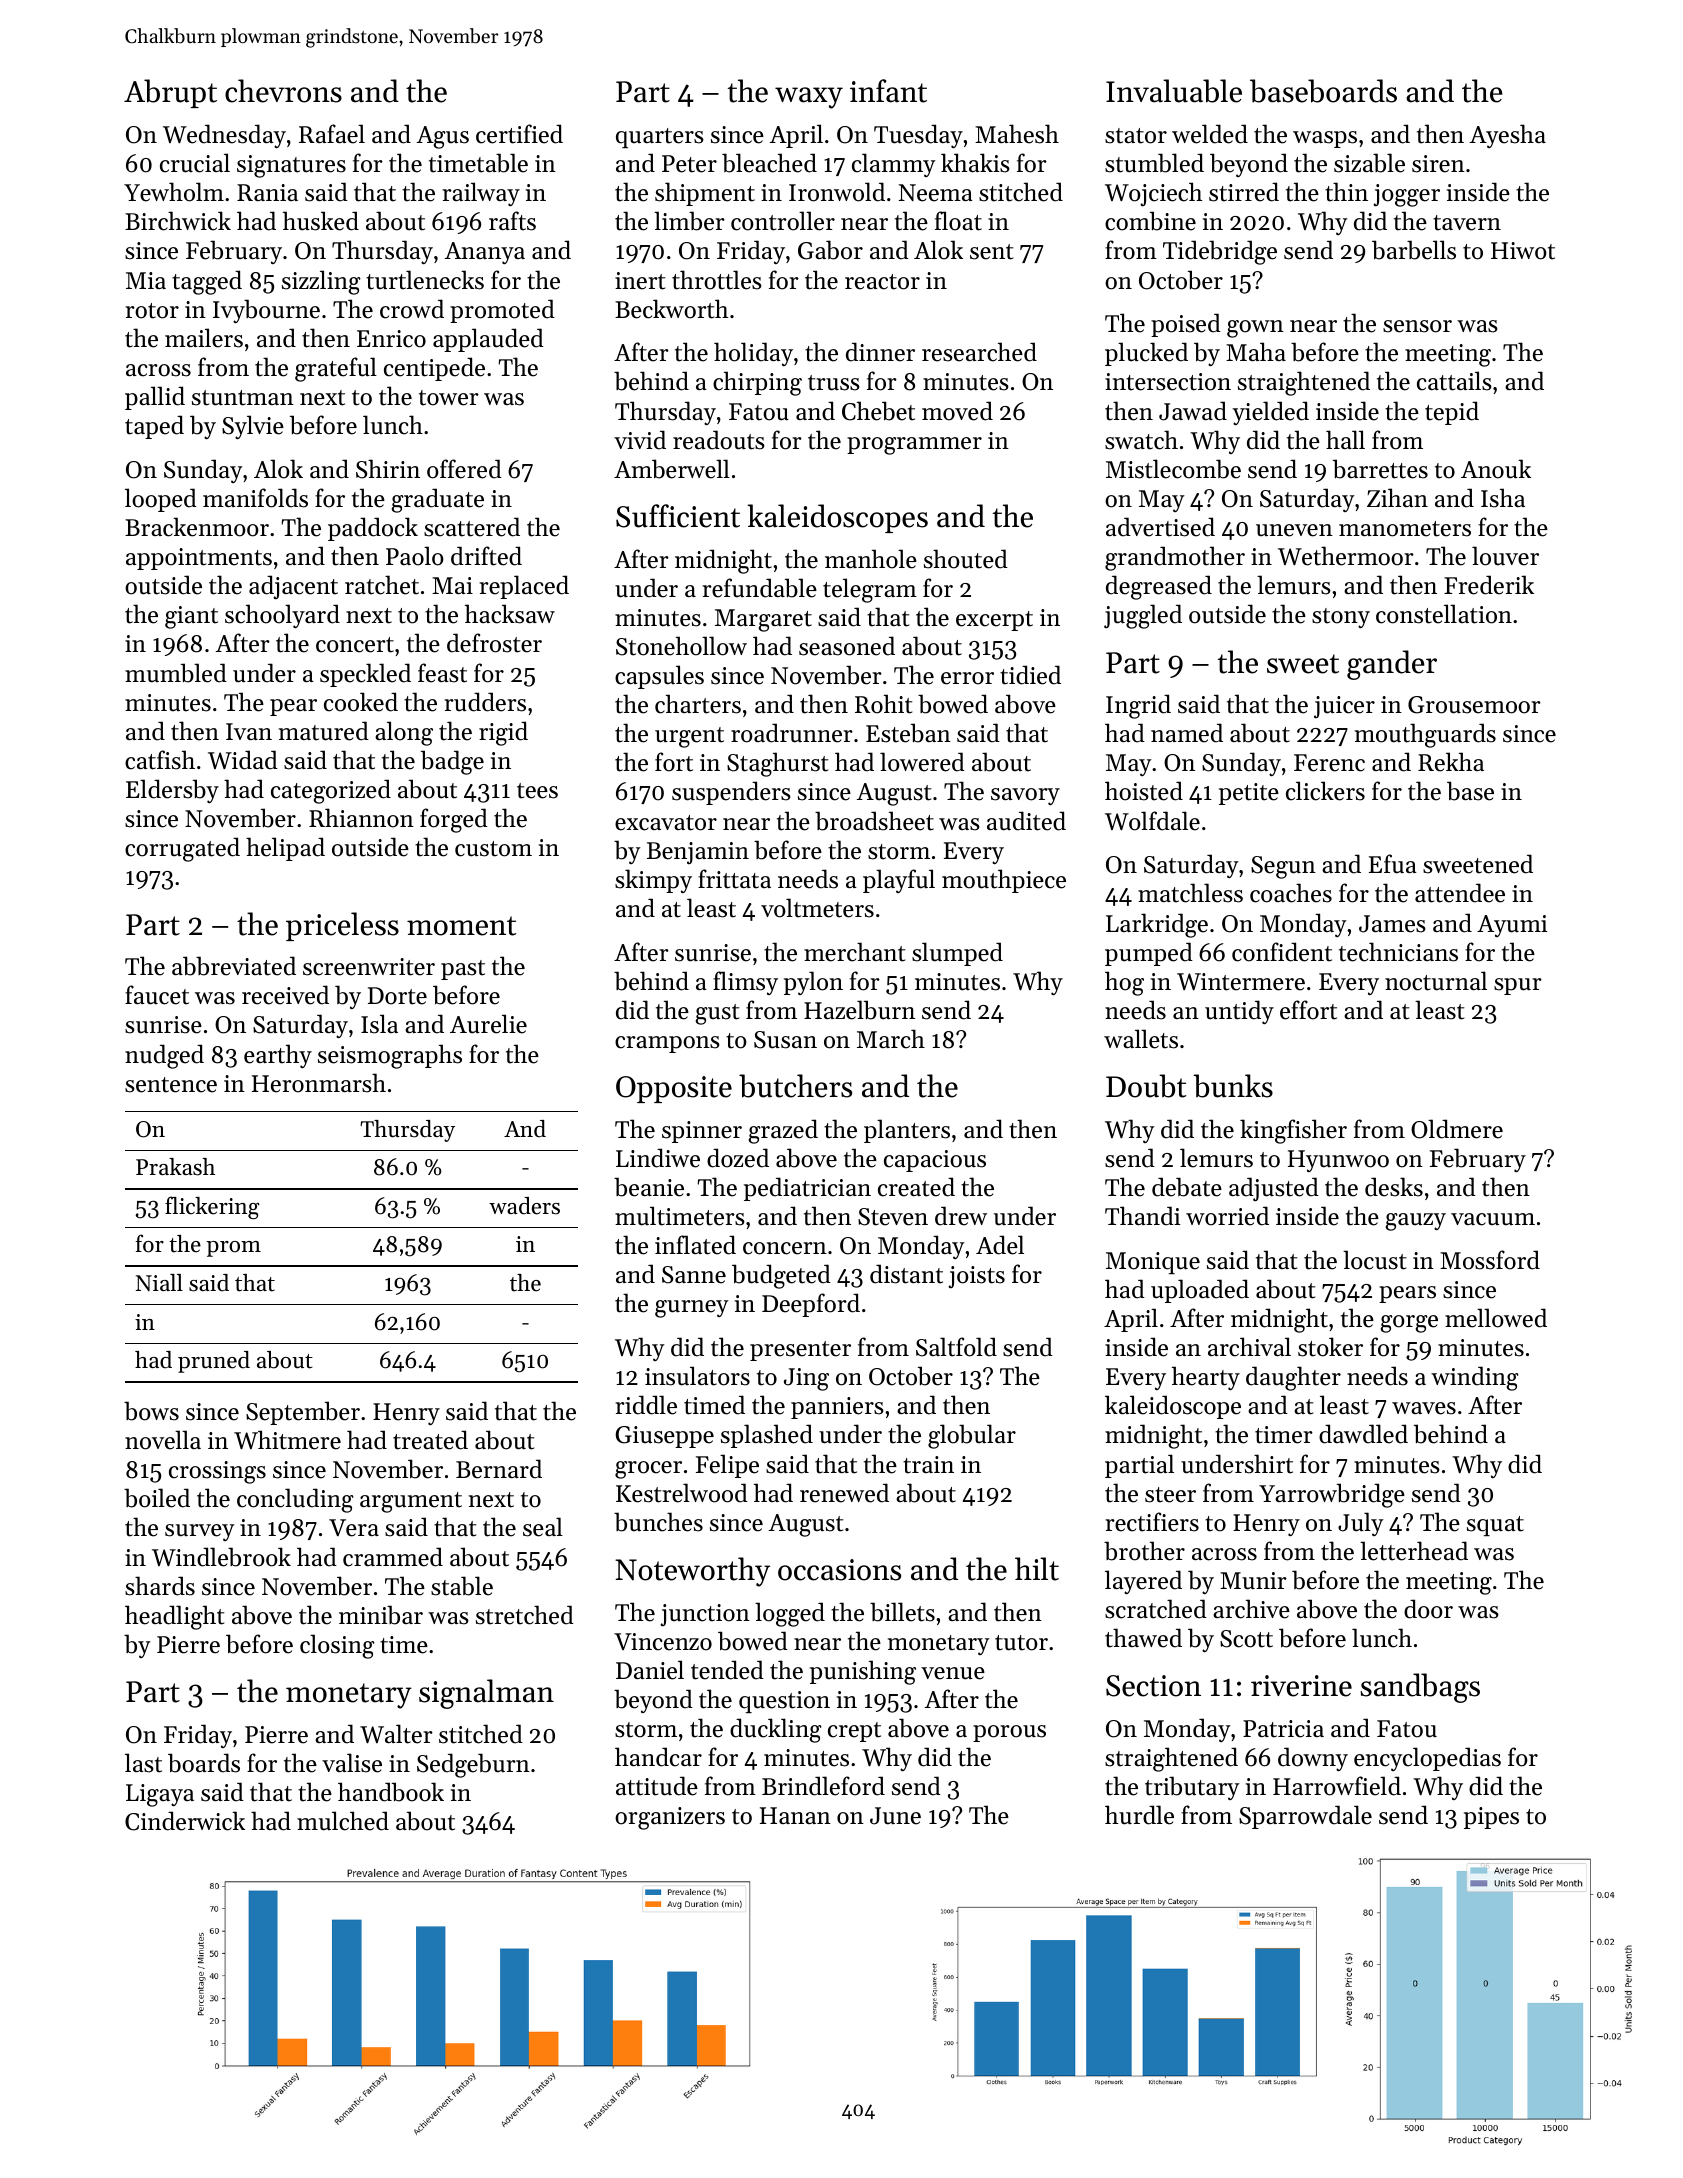 The width and height of the screenshot is (1683, 2178). What do you see at coordinates (1518, 986) in the screenshot?
I see `spur` at bounding box center [1518, 986].
